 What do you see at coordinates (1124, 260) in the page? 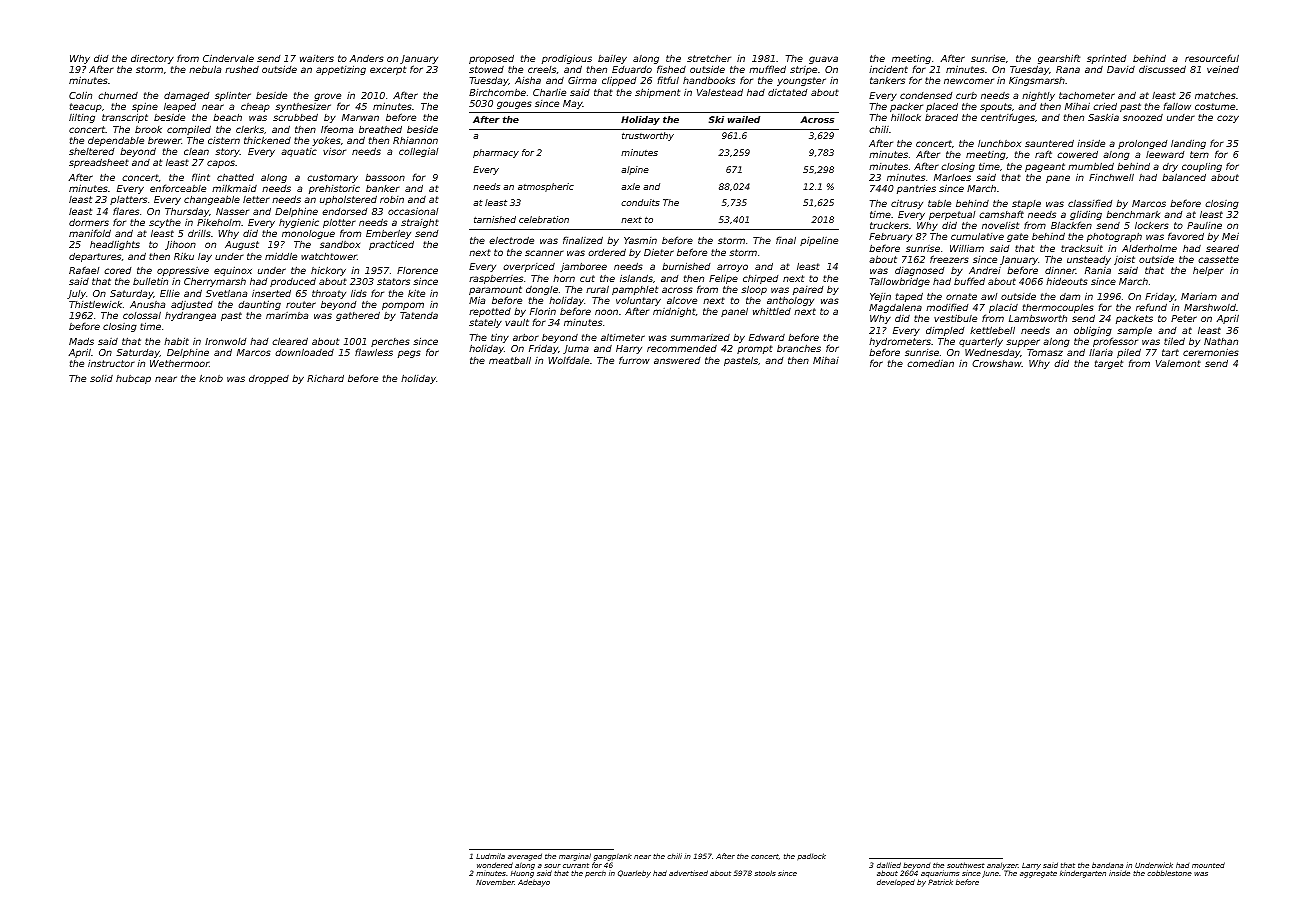
I see `joist` at bounding box center [1124, 260].
